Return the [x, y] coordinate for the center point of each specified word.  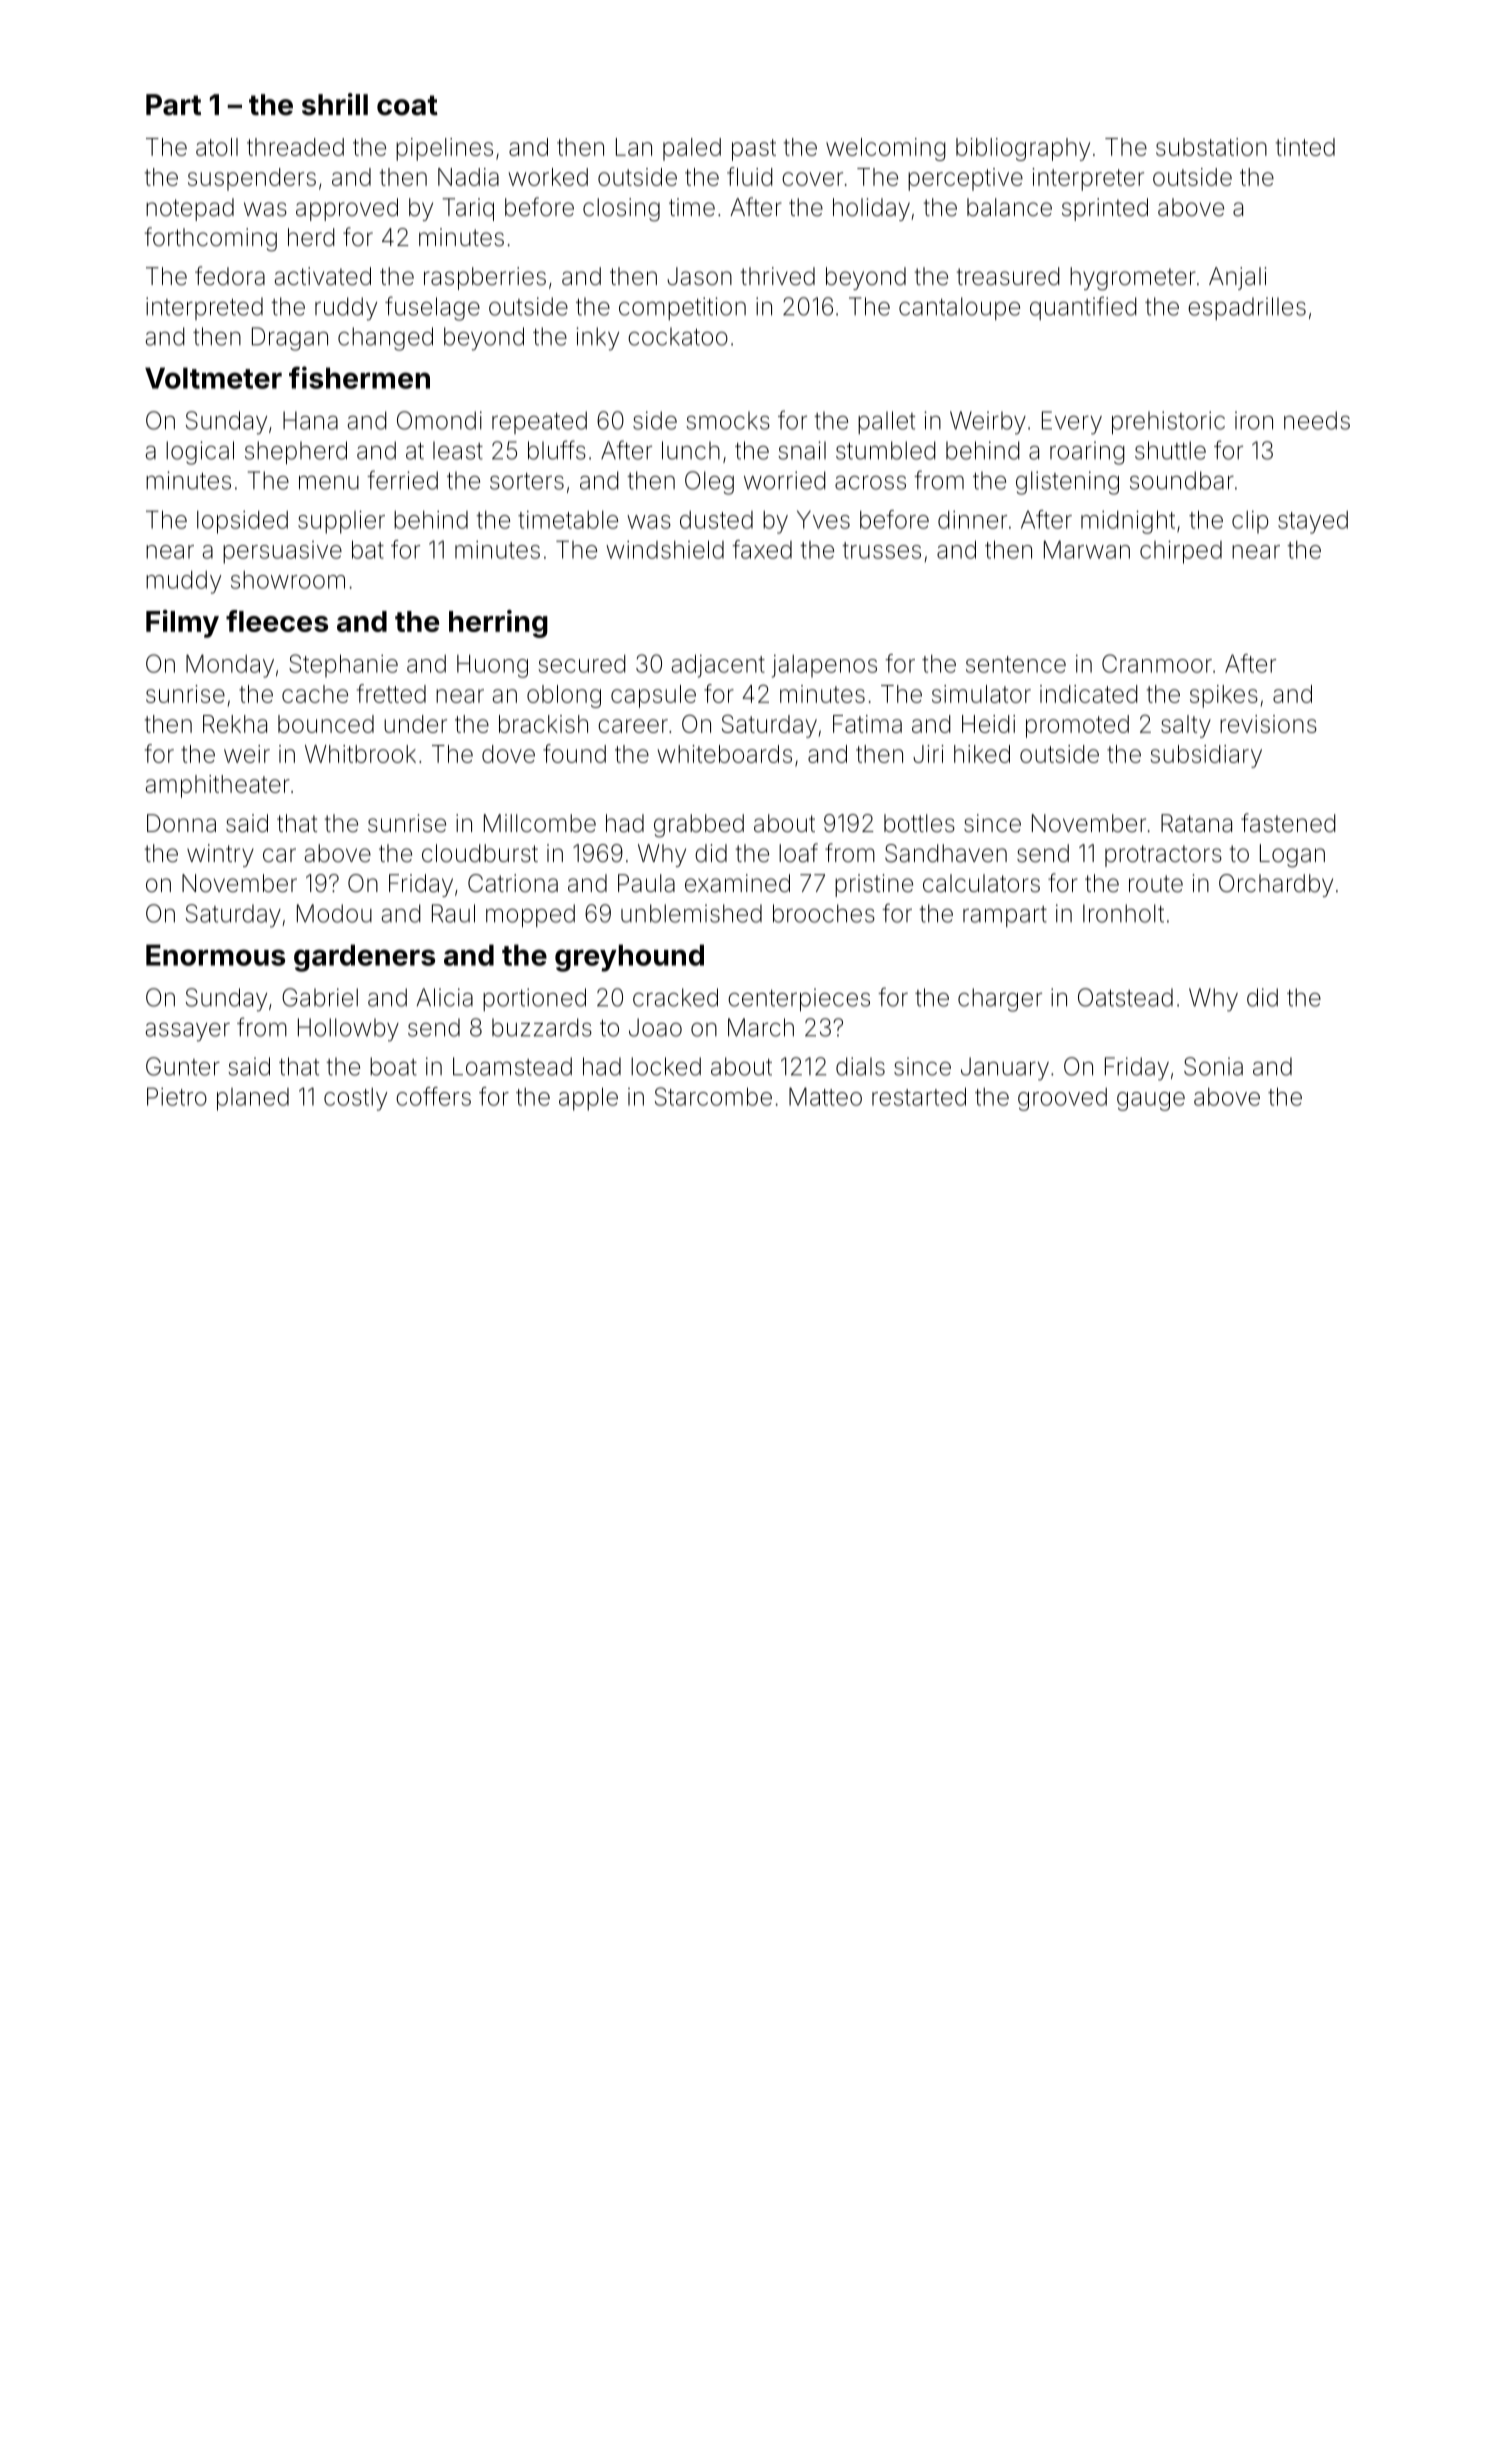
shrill [335, 104]
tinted [1305, 147]
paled [692, 149]
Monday [230, 666]
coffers [433, 1096]
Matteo [825, 1096]
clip [1250, 522]
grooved [1062, 1099]
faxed [762, 549]
